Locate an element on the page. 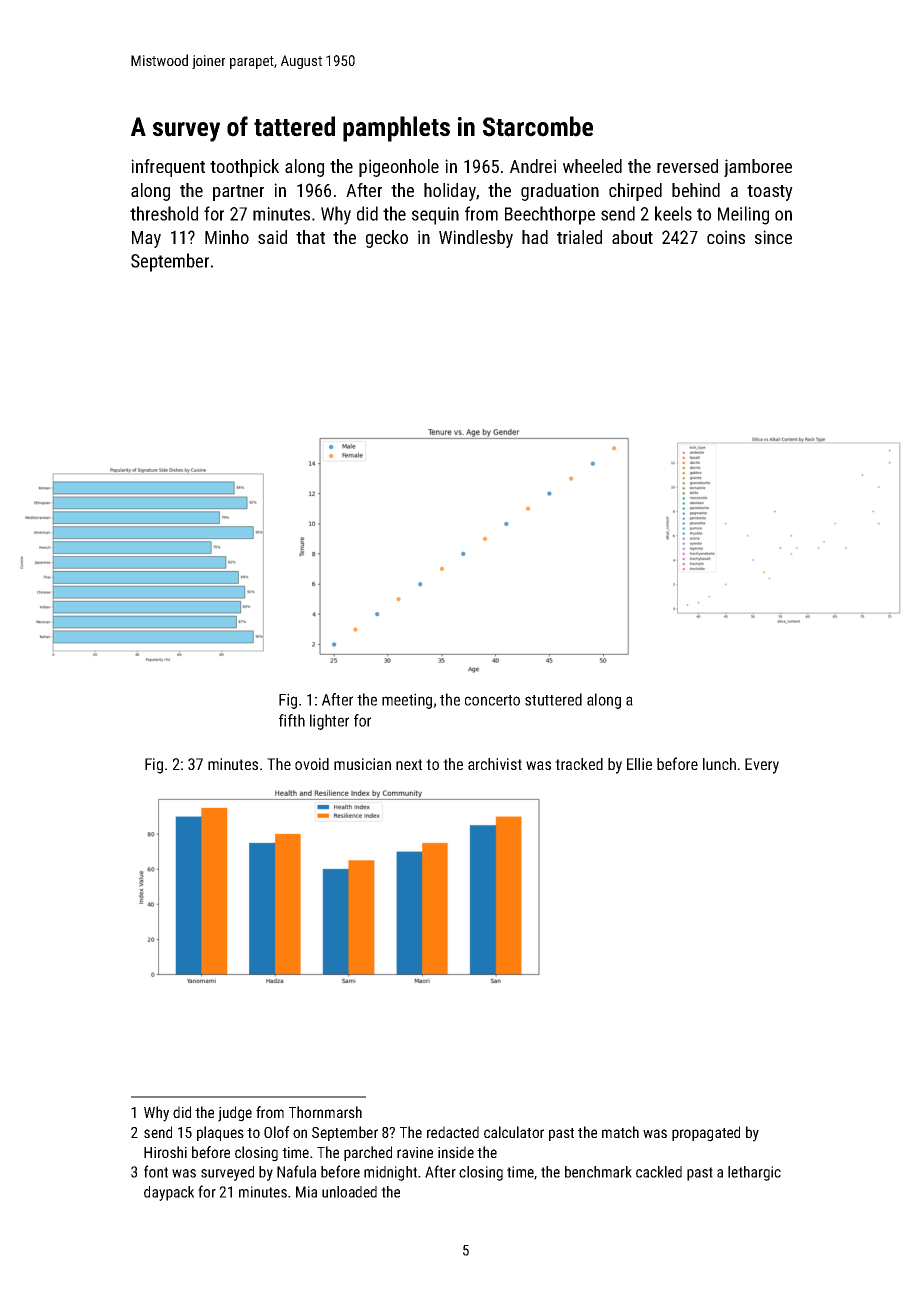 The width and height of the document is (924, 1314). archivist is located at coordinates (495, 764).
